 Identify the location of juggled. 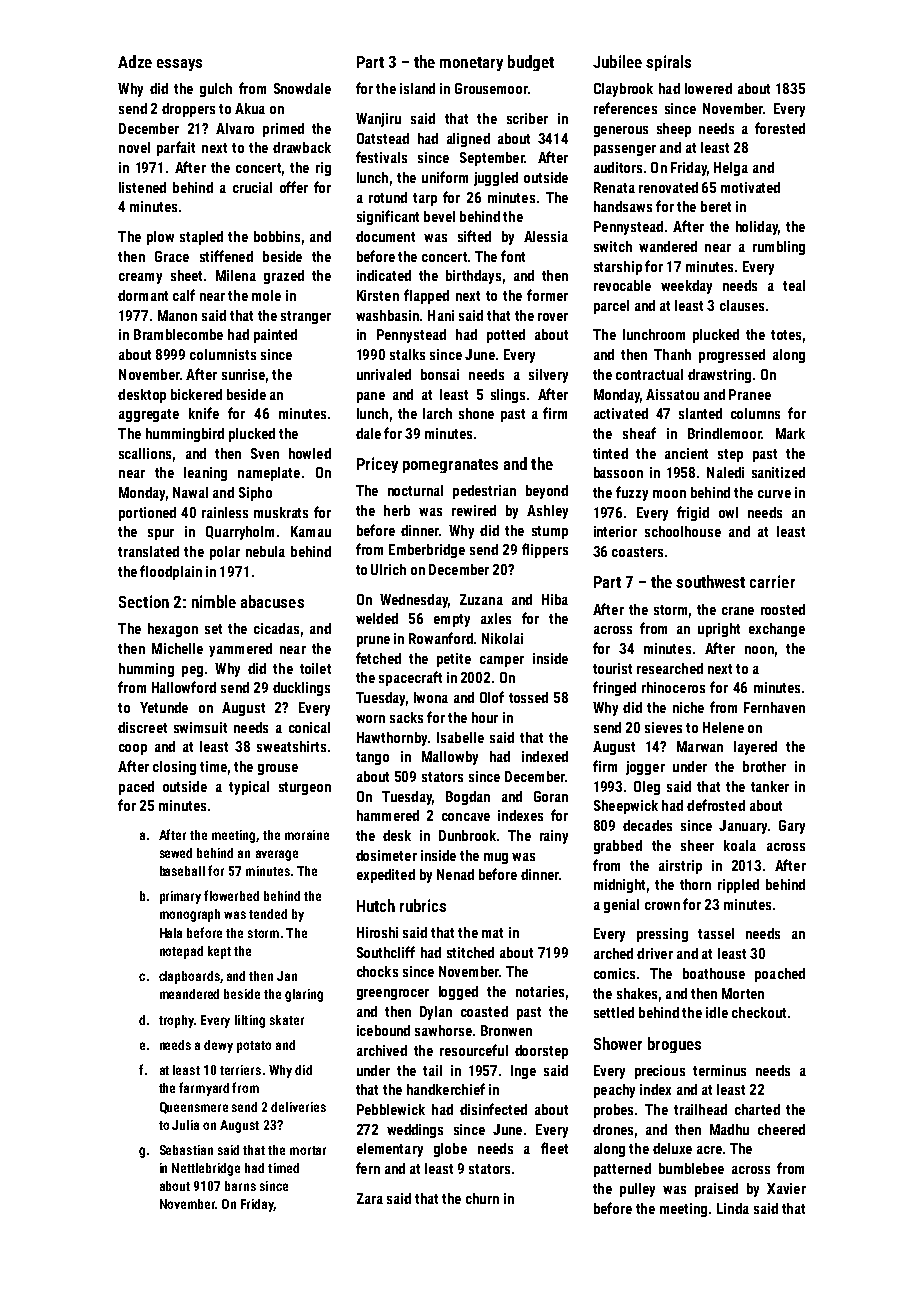
(496, 179).
